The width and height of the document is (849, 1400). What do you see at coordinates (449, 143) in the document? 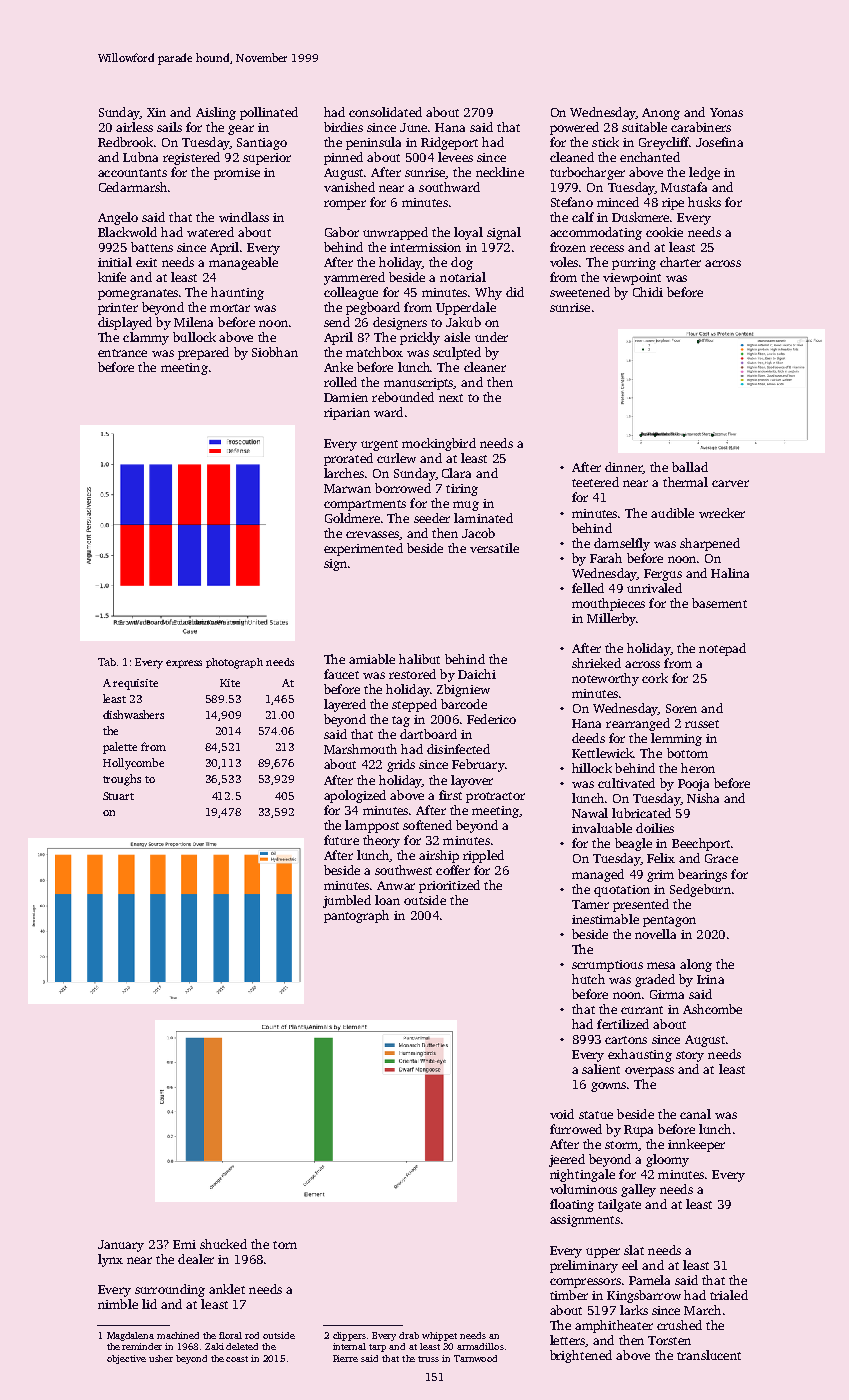
I see `Ridgeport` at bounding box center [449, 143].
